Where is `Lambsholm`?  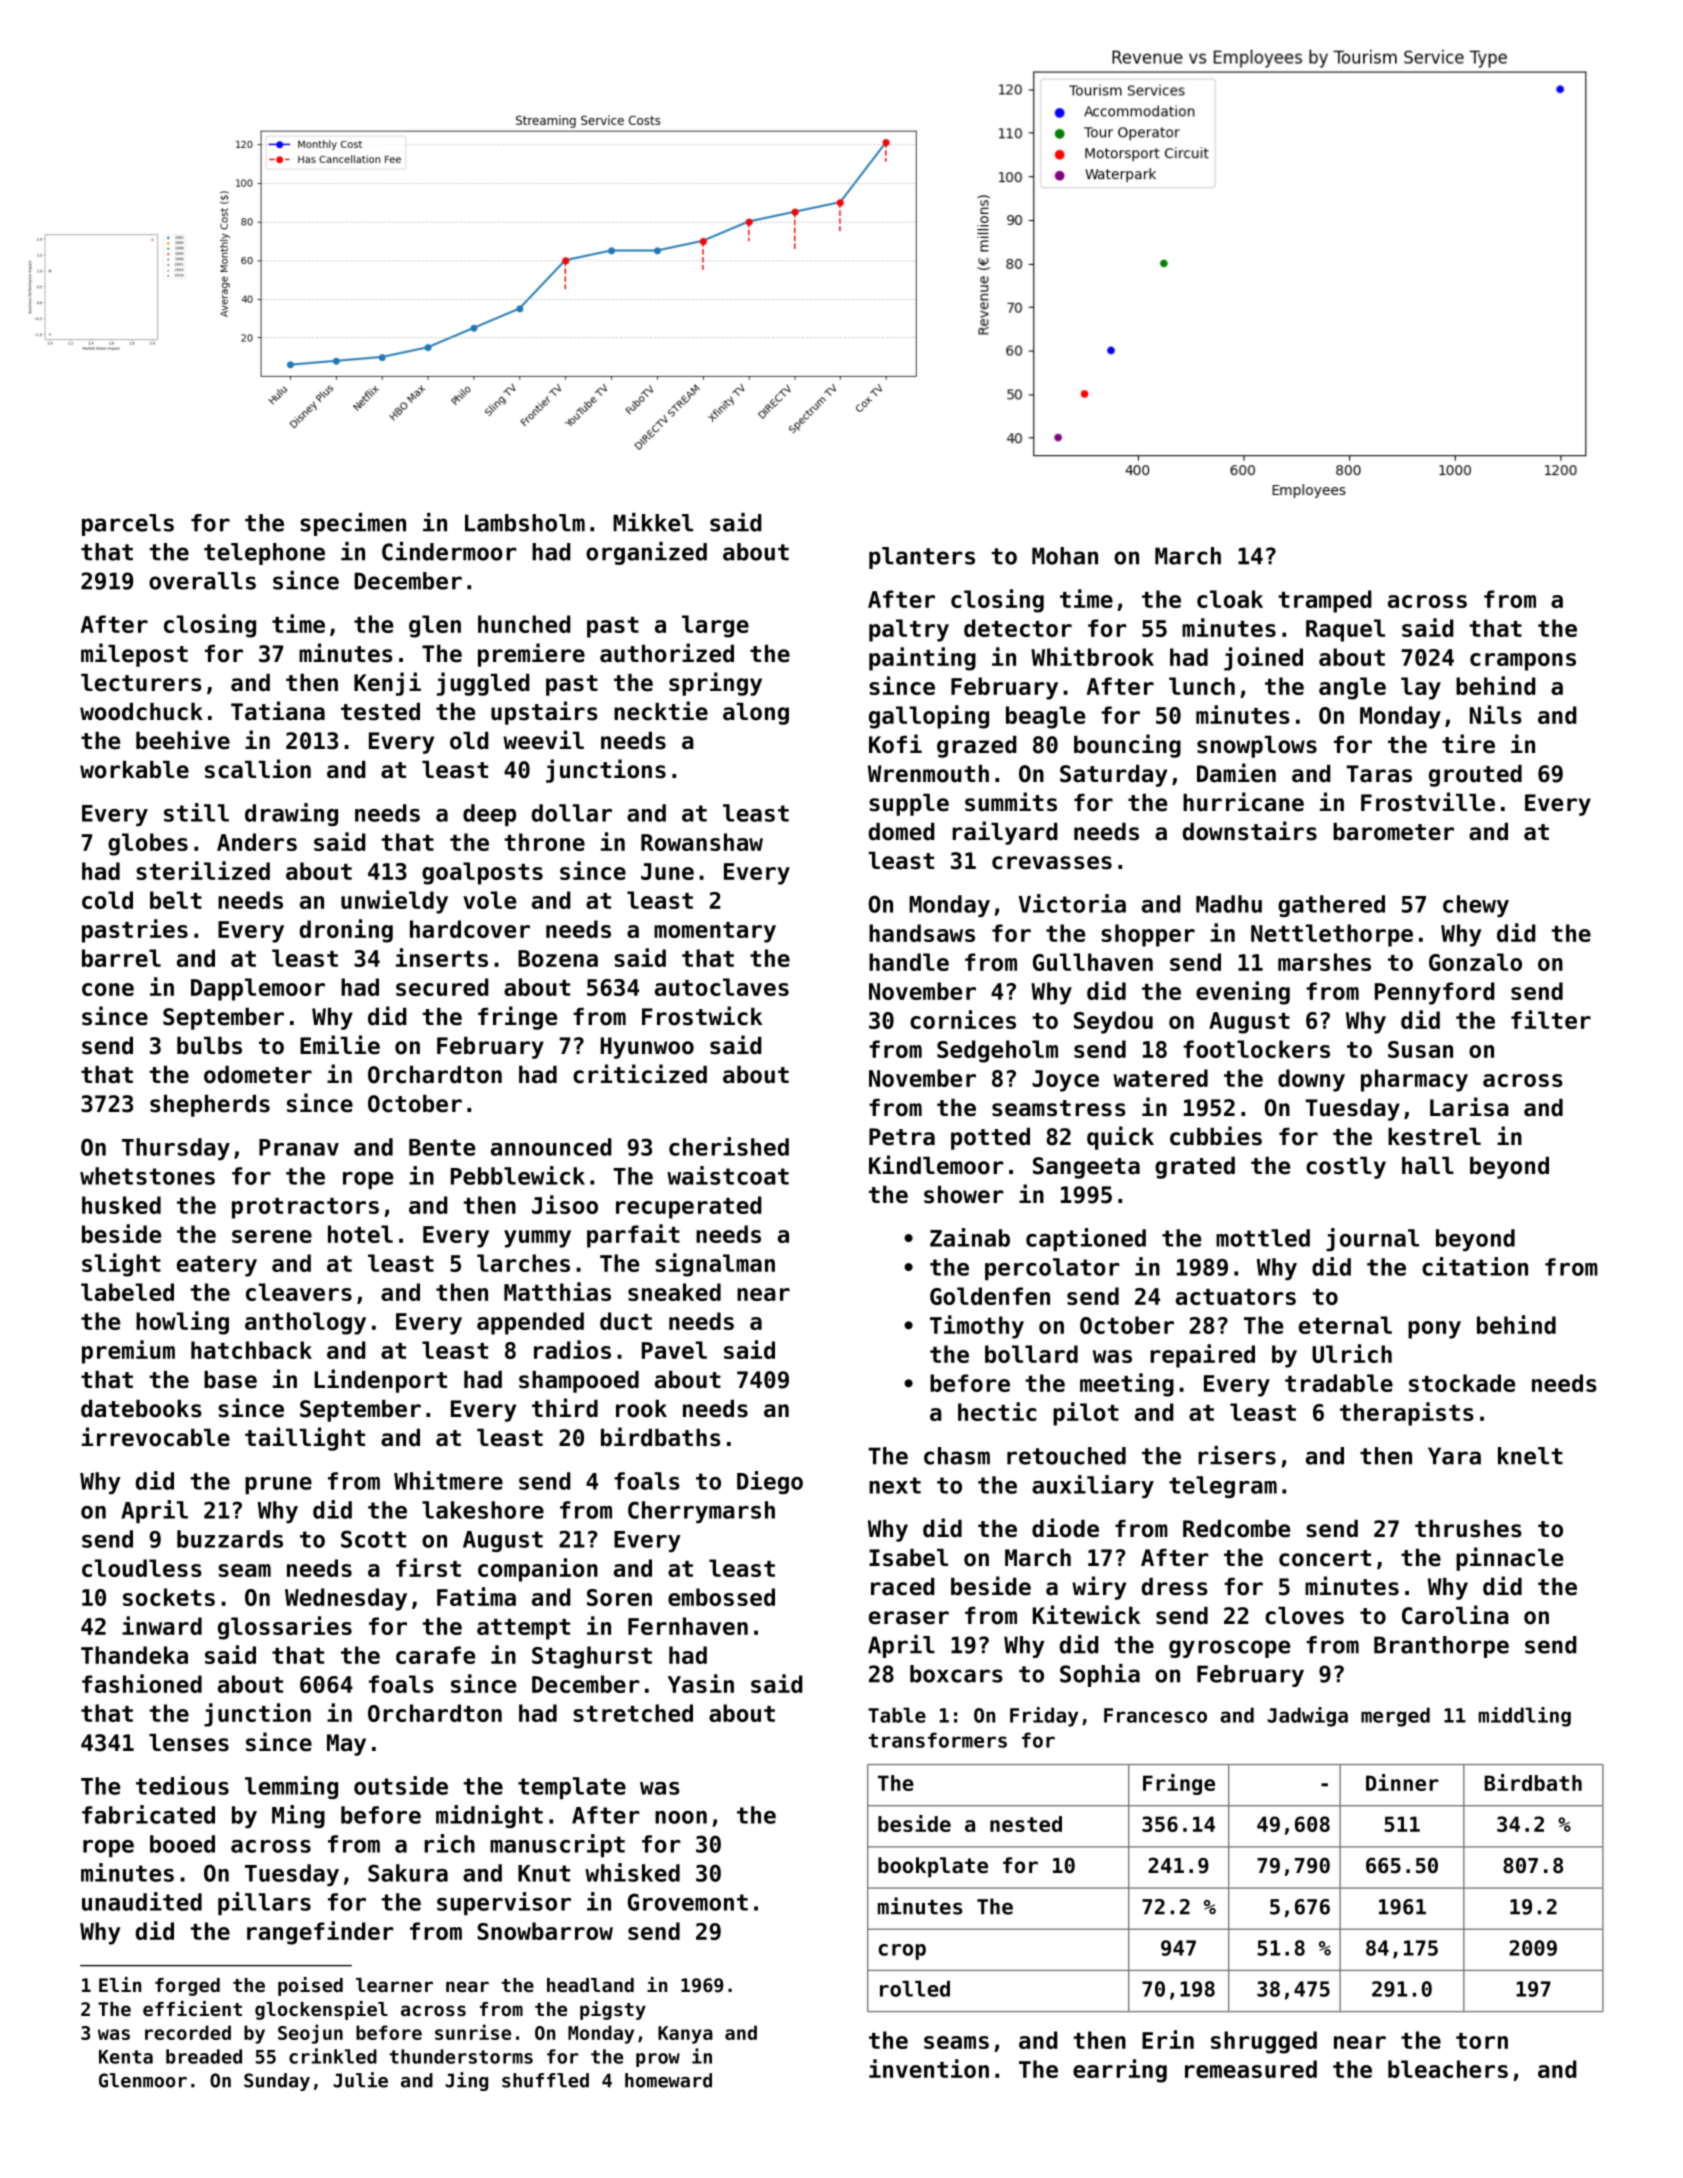
Lambsholm is located at coordinates (525, 523).
